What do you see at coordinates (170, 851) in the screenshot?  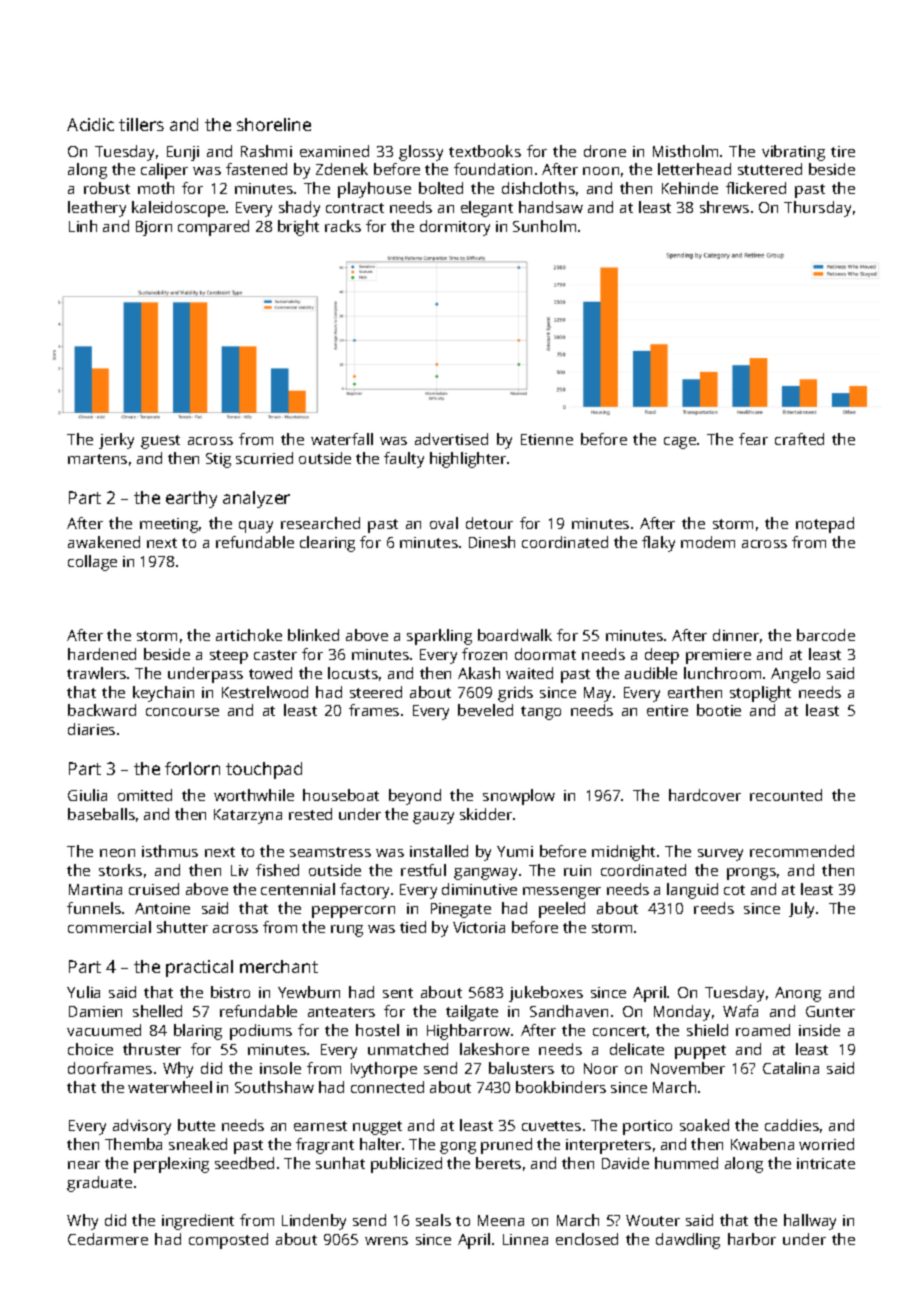 I see `isthmus` at bounding box center [170, 851].
